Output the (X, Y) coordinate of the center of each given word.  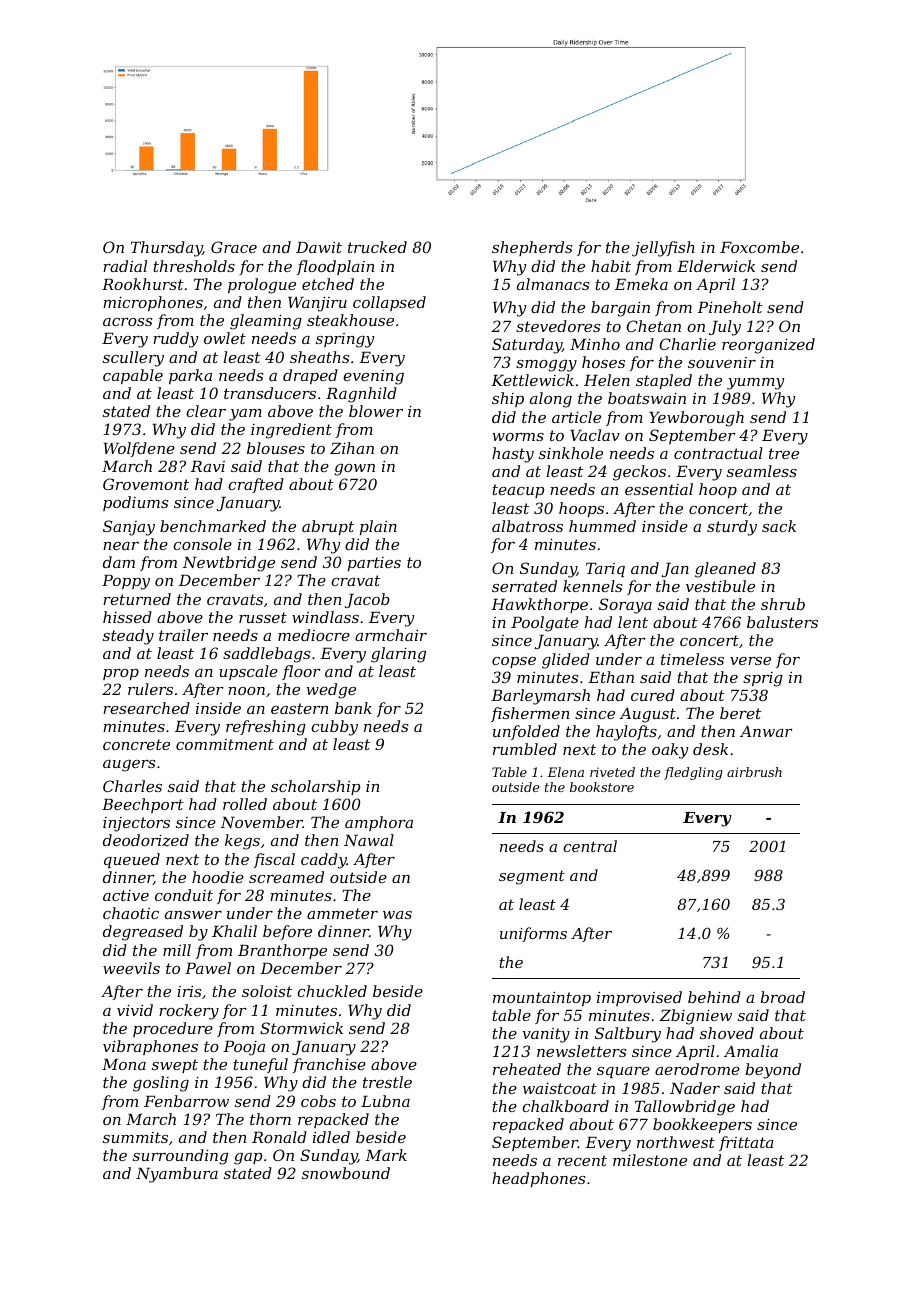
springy (345, 340)
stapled (664, 381)
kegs (242, 842)
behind (714, 997)
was (397, 915)
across (127, 322)
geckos (639, 473)
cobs (318, 1101)
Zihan (352, 448)
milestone (650, 1160)
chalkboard (565, 1106)
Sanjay (129, 528)
